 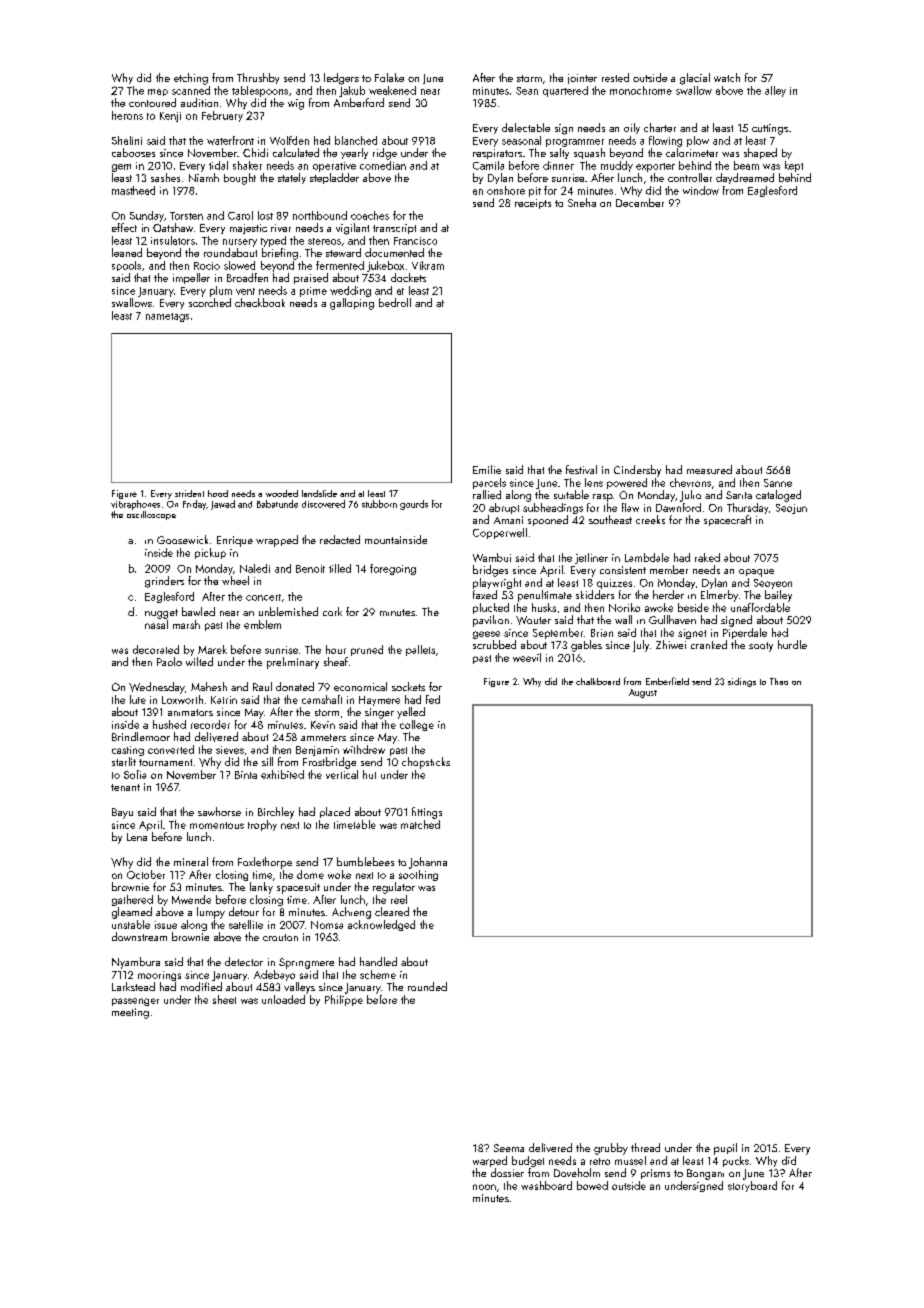 I want to click on sheet, so click(x=224, y=999).
